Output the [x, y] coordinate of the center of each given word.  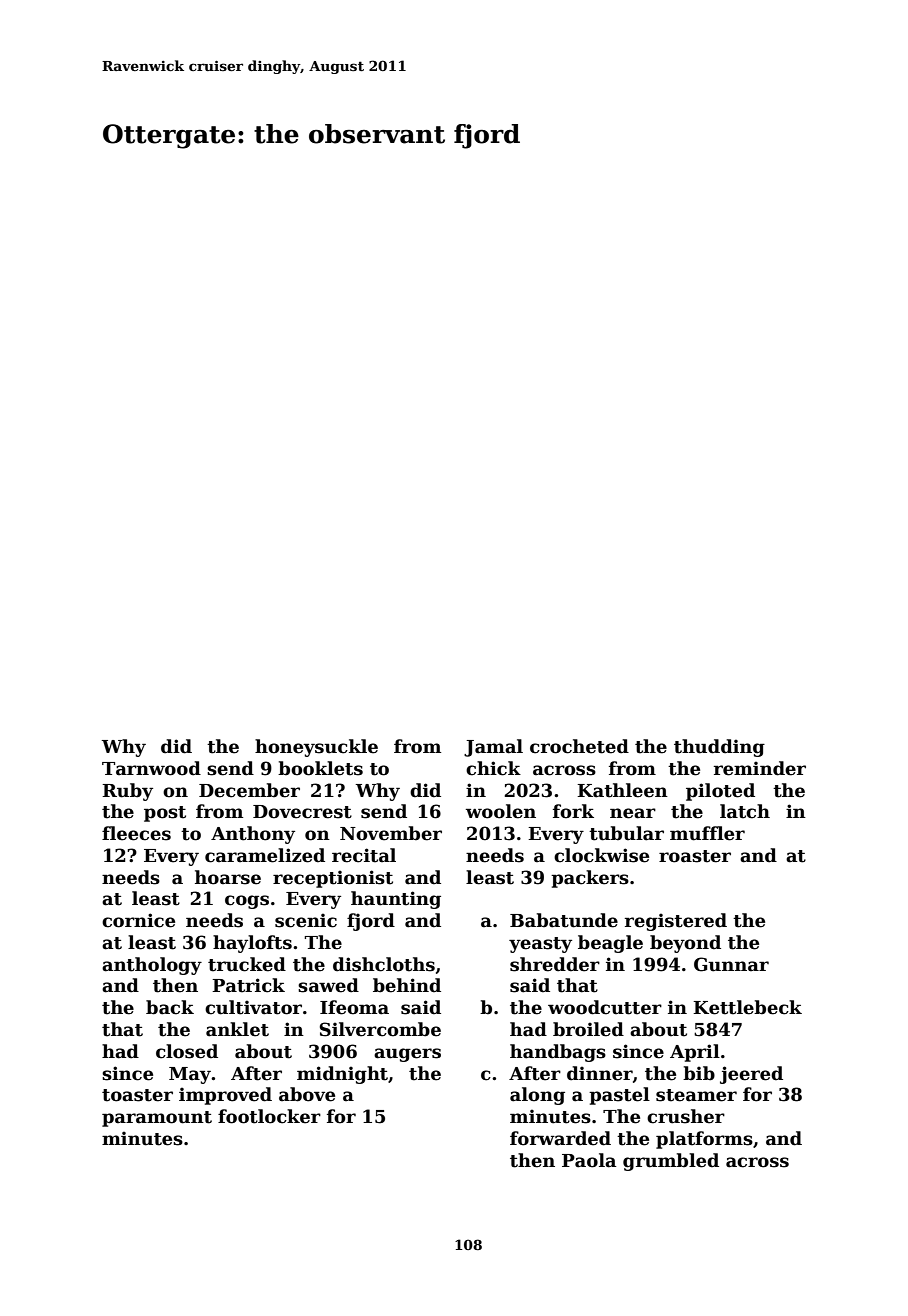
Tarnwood [151, 768]
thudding [719, 748]
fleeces [136, 833]
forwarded [560, 1138]
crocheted [579, 746]
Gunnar [731, 964]
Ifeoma [354, 1007]
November [391, 833]
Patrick [248, 985]
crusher [686, 1116]
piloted [720, 792]
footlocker [269, 1116]
